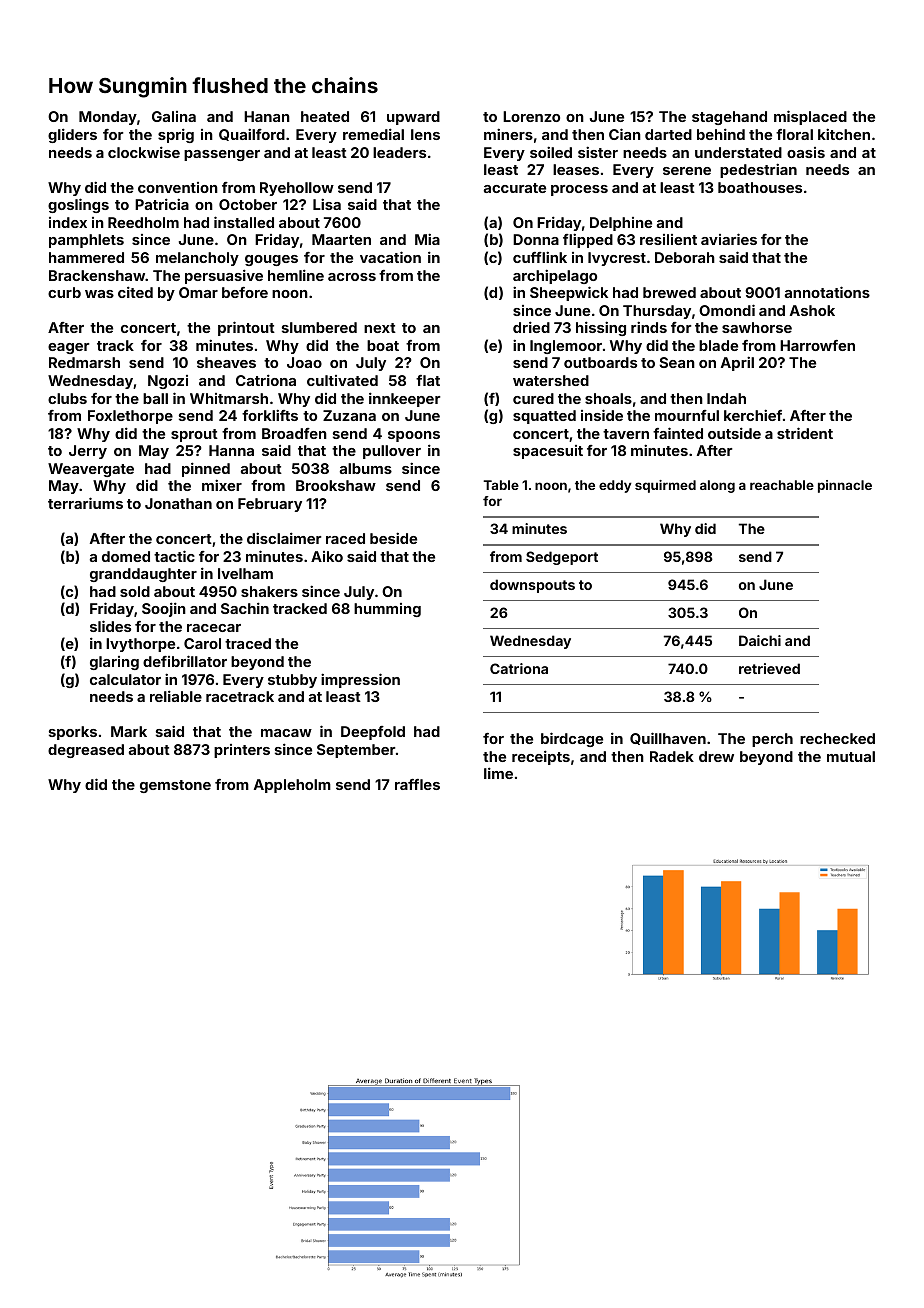 Image resolution: width=924 pixels, height=1308 pixels. I want to click on calculator, so click(125, 679).
